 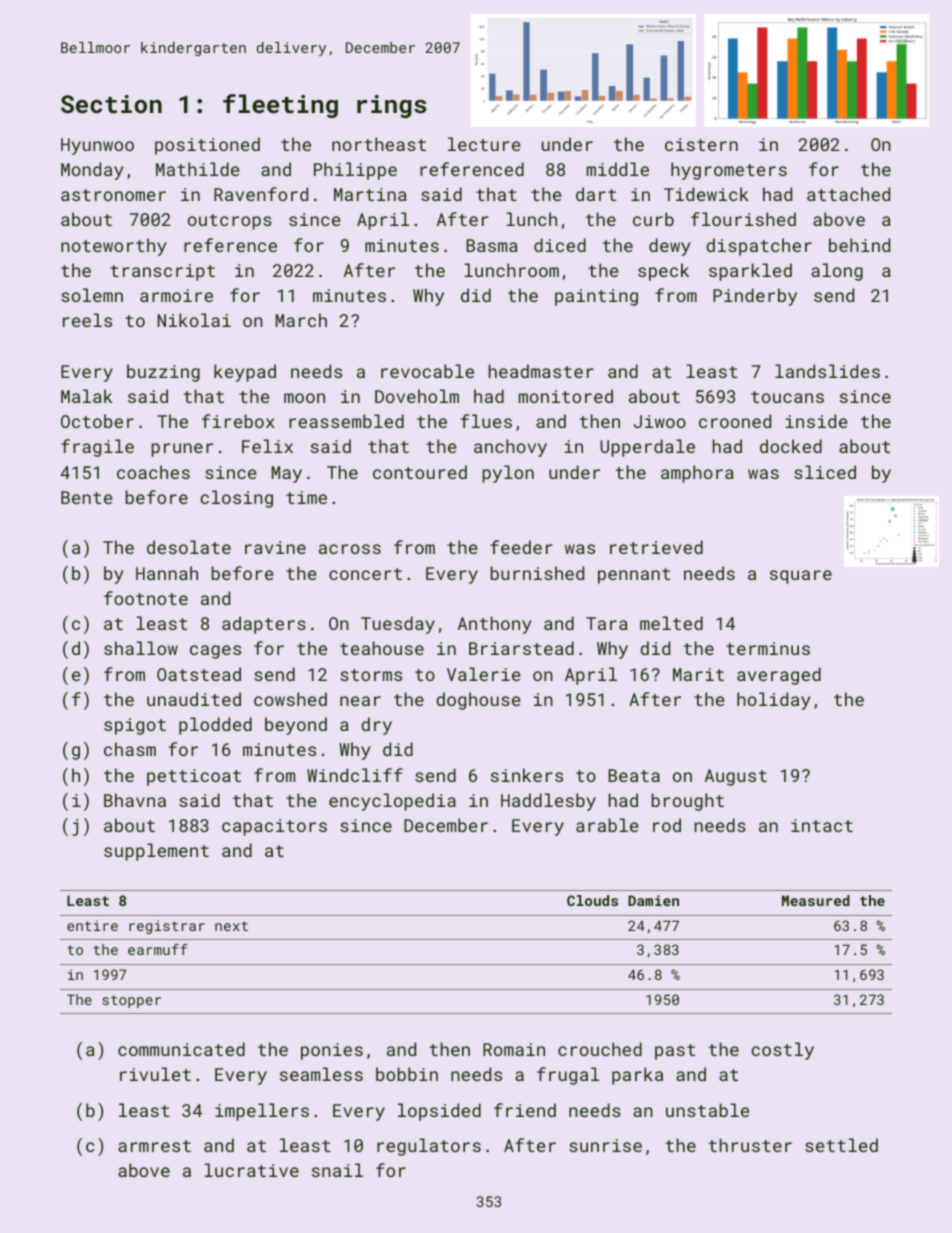 I want to click on holiday, so click(x=773, y=701).
